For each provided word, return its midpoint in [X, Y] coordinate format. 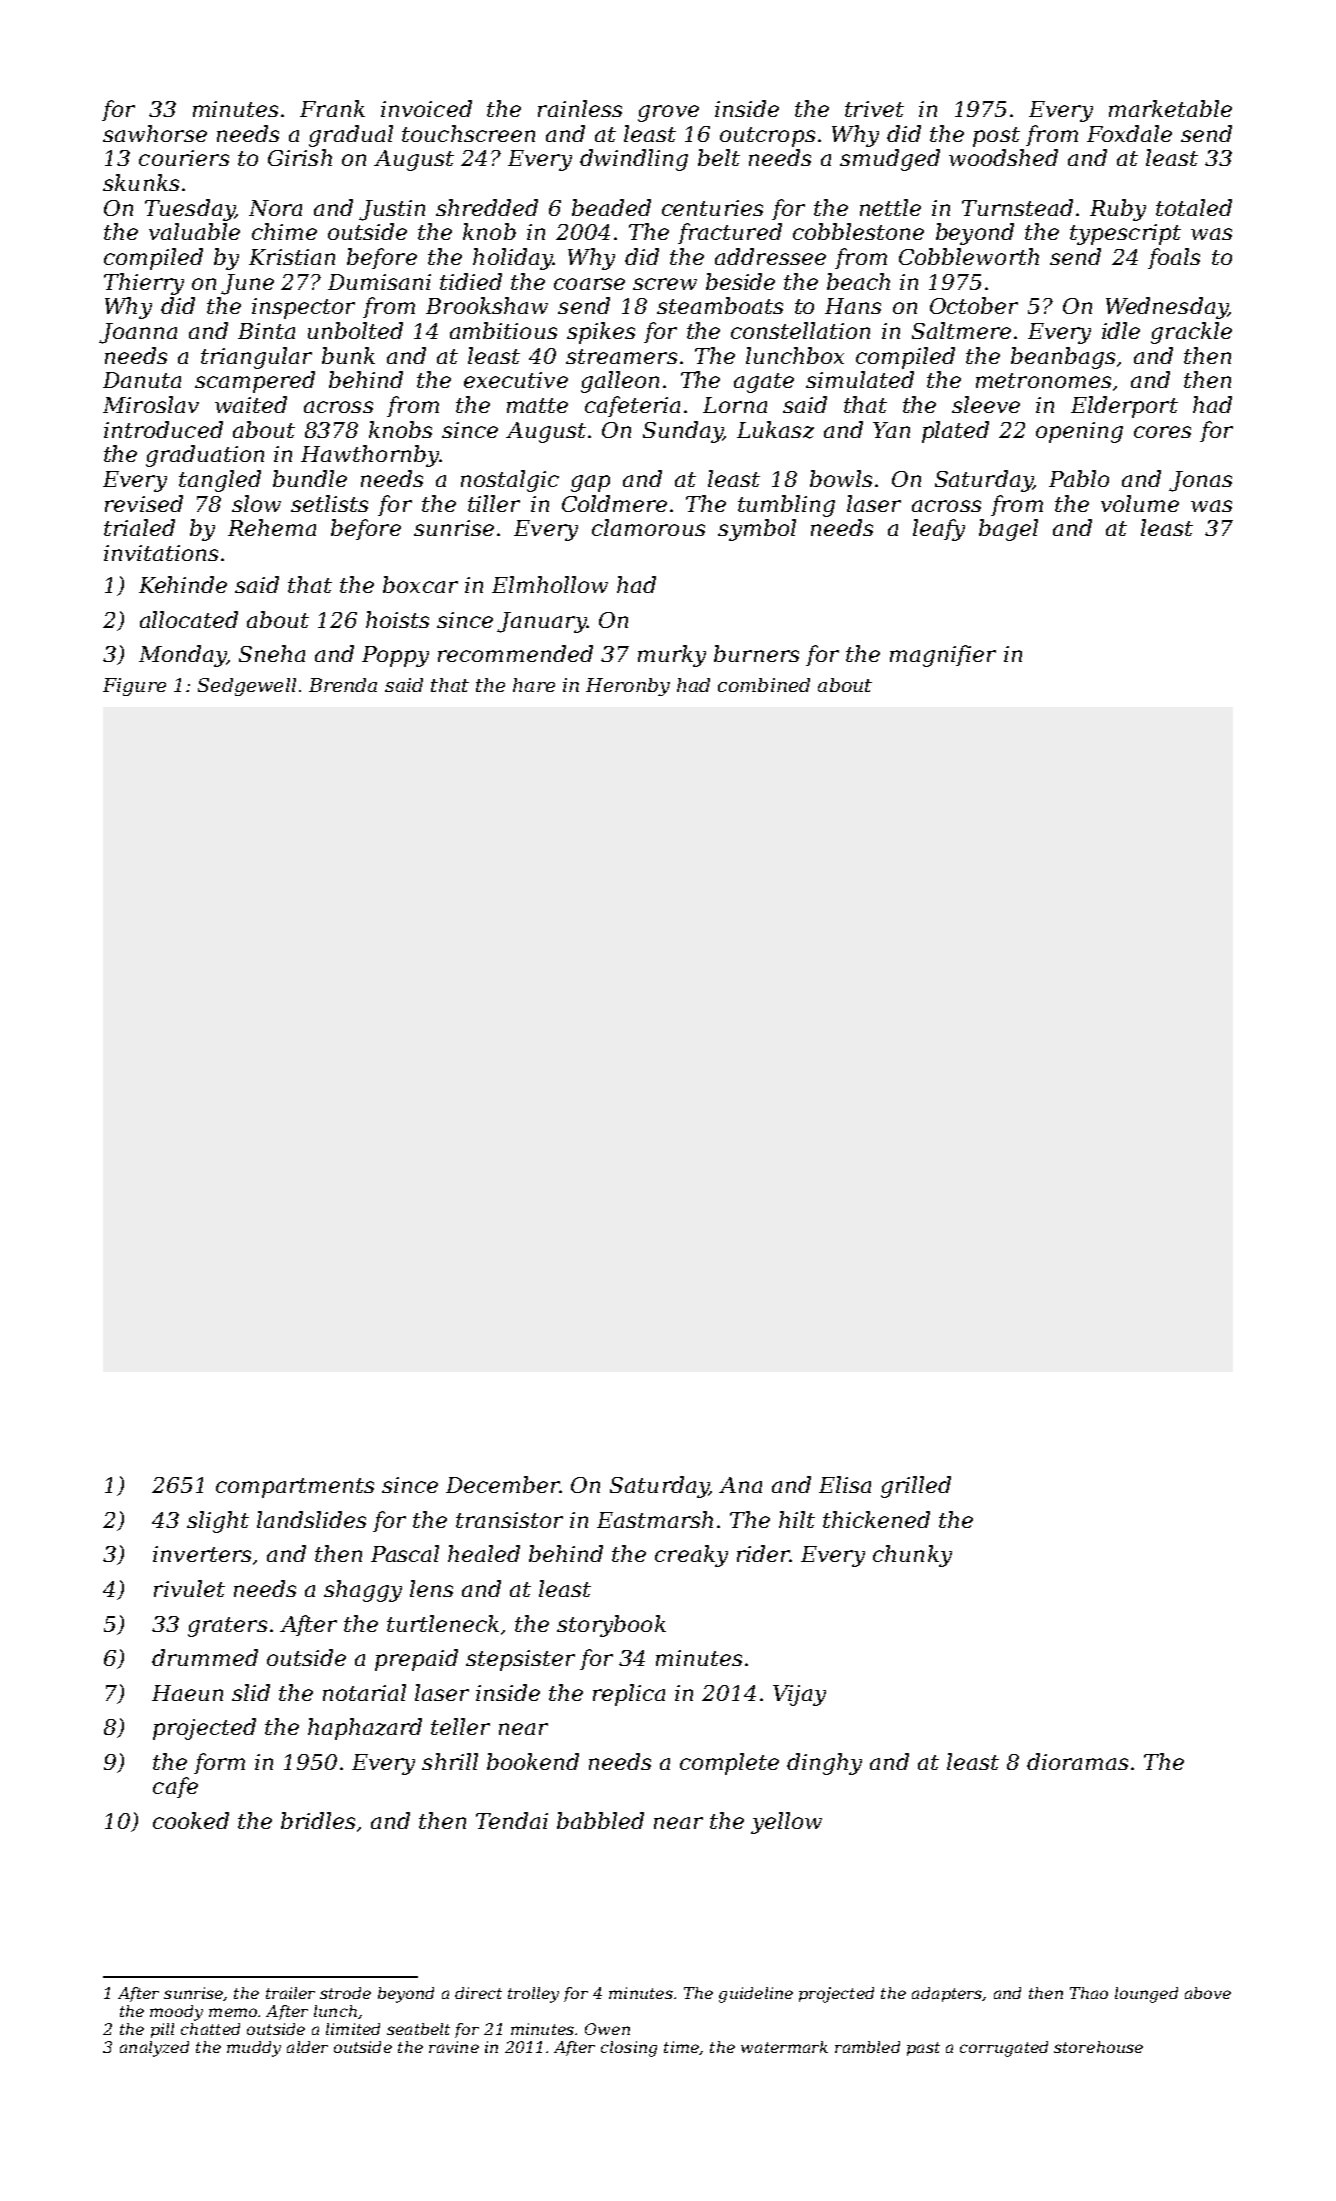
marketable [1170, 108]
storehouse [1098, 2047]
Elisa [845, 1484]
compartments [295, 1488]
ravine [454, 2047]
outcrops [767, 137]
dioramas [1077, 1761]
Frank [332, 108]
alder [307, 2047]
